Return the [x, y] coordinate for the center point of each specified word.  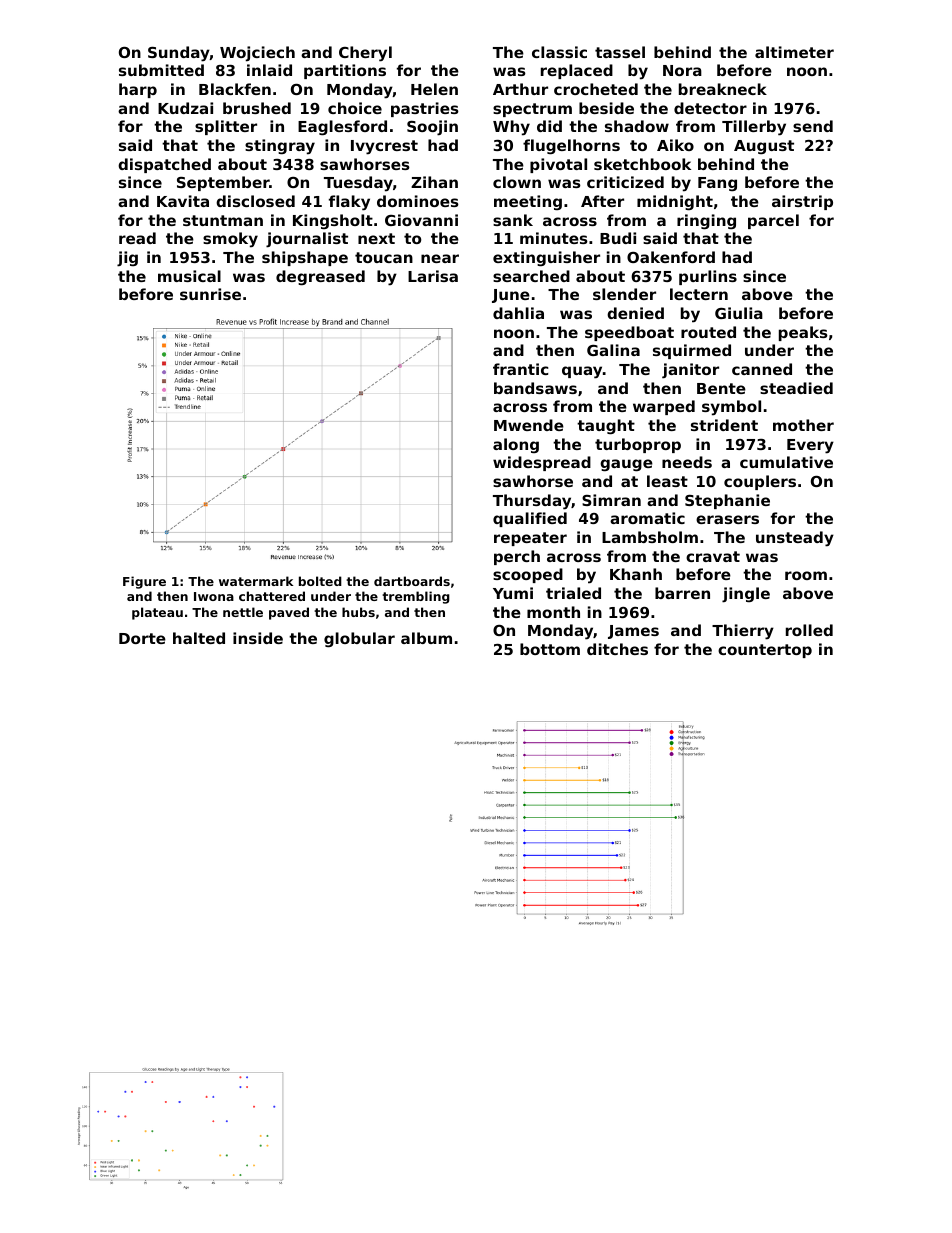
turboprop [638, 445]
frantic [520, 369]
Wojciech [257, 54]
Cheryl [365, 54]
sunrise [210, 294]
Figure [144, 582]
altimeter [794, 52]
